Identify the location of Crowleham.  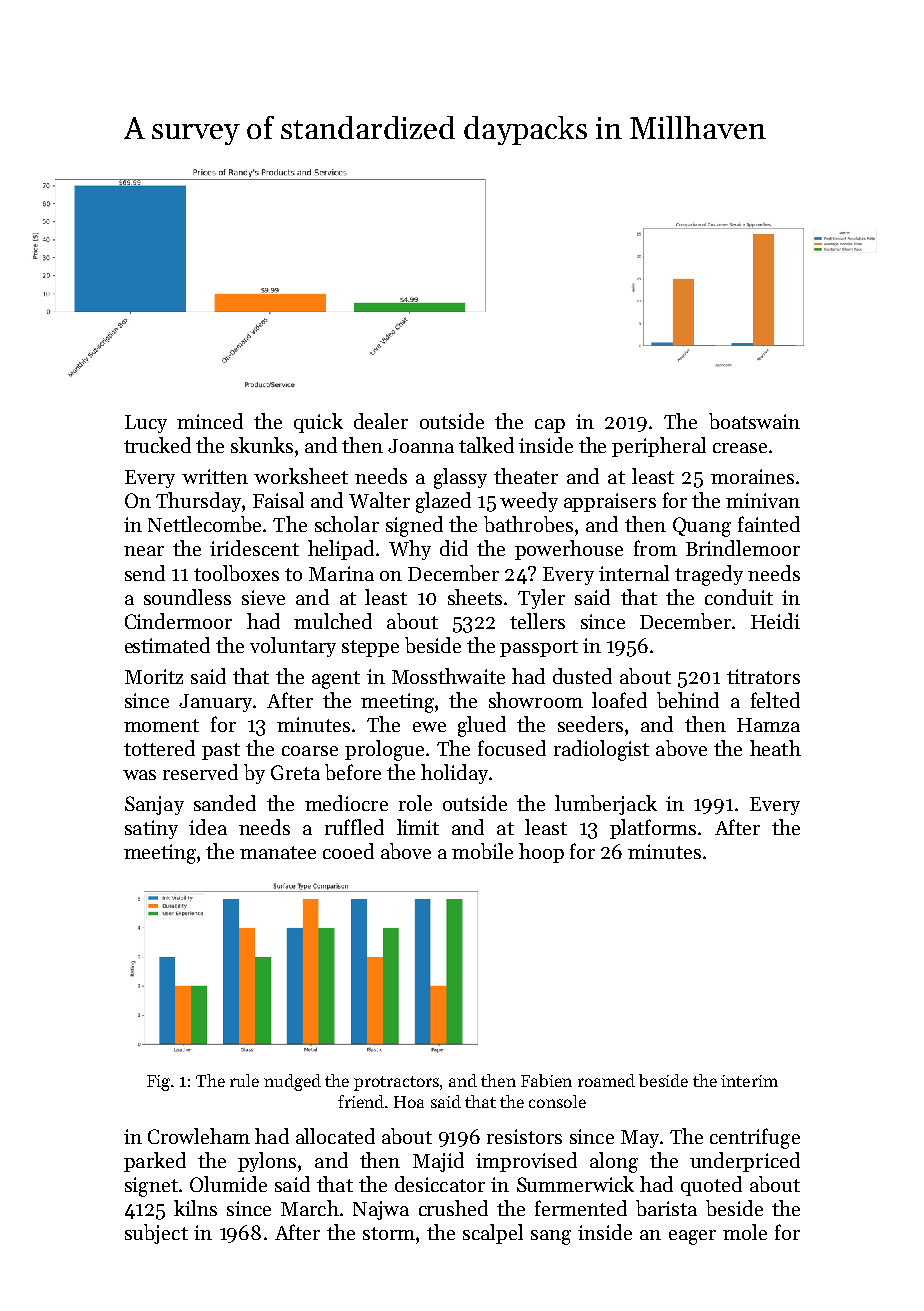
(199, 1136).
